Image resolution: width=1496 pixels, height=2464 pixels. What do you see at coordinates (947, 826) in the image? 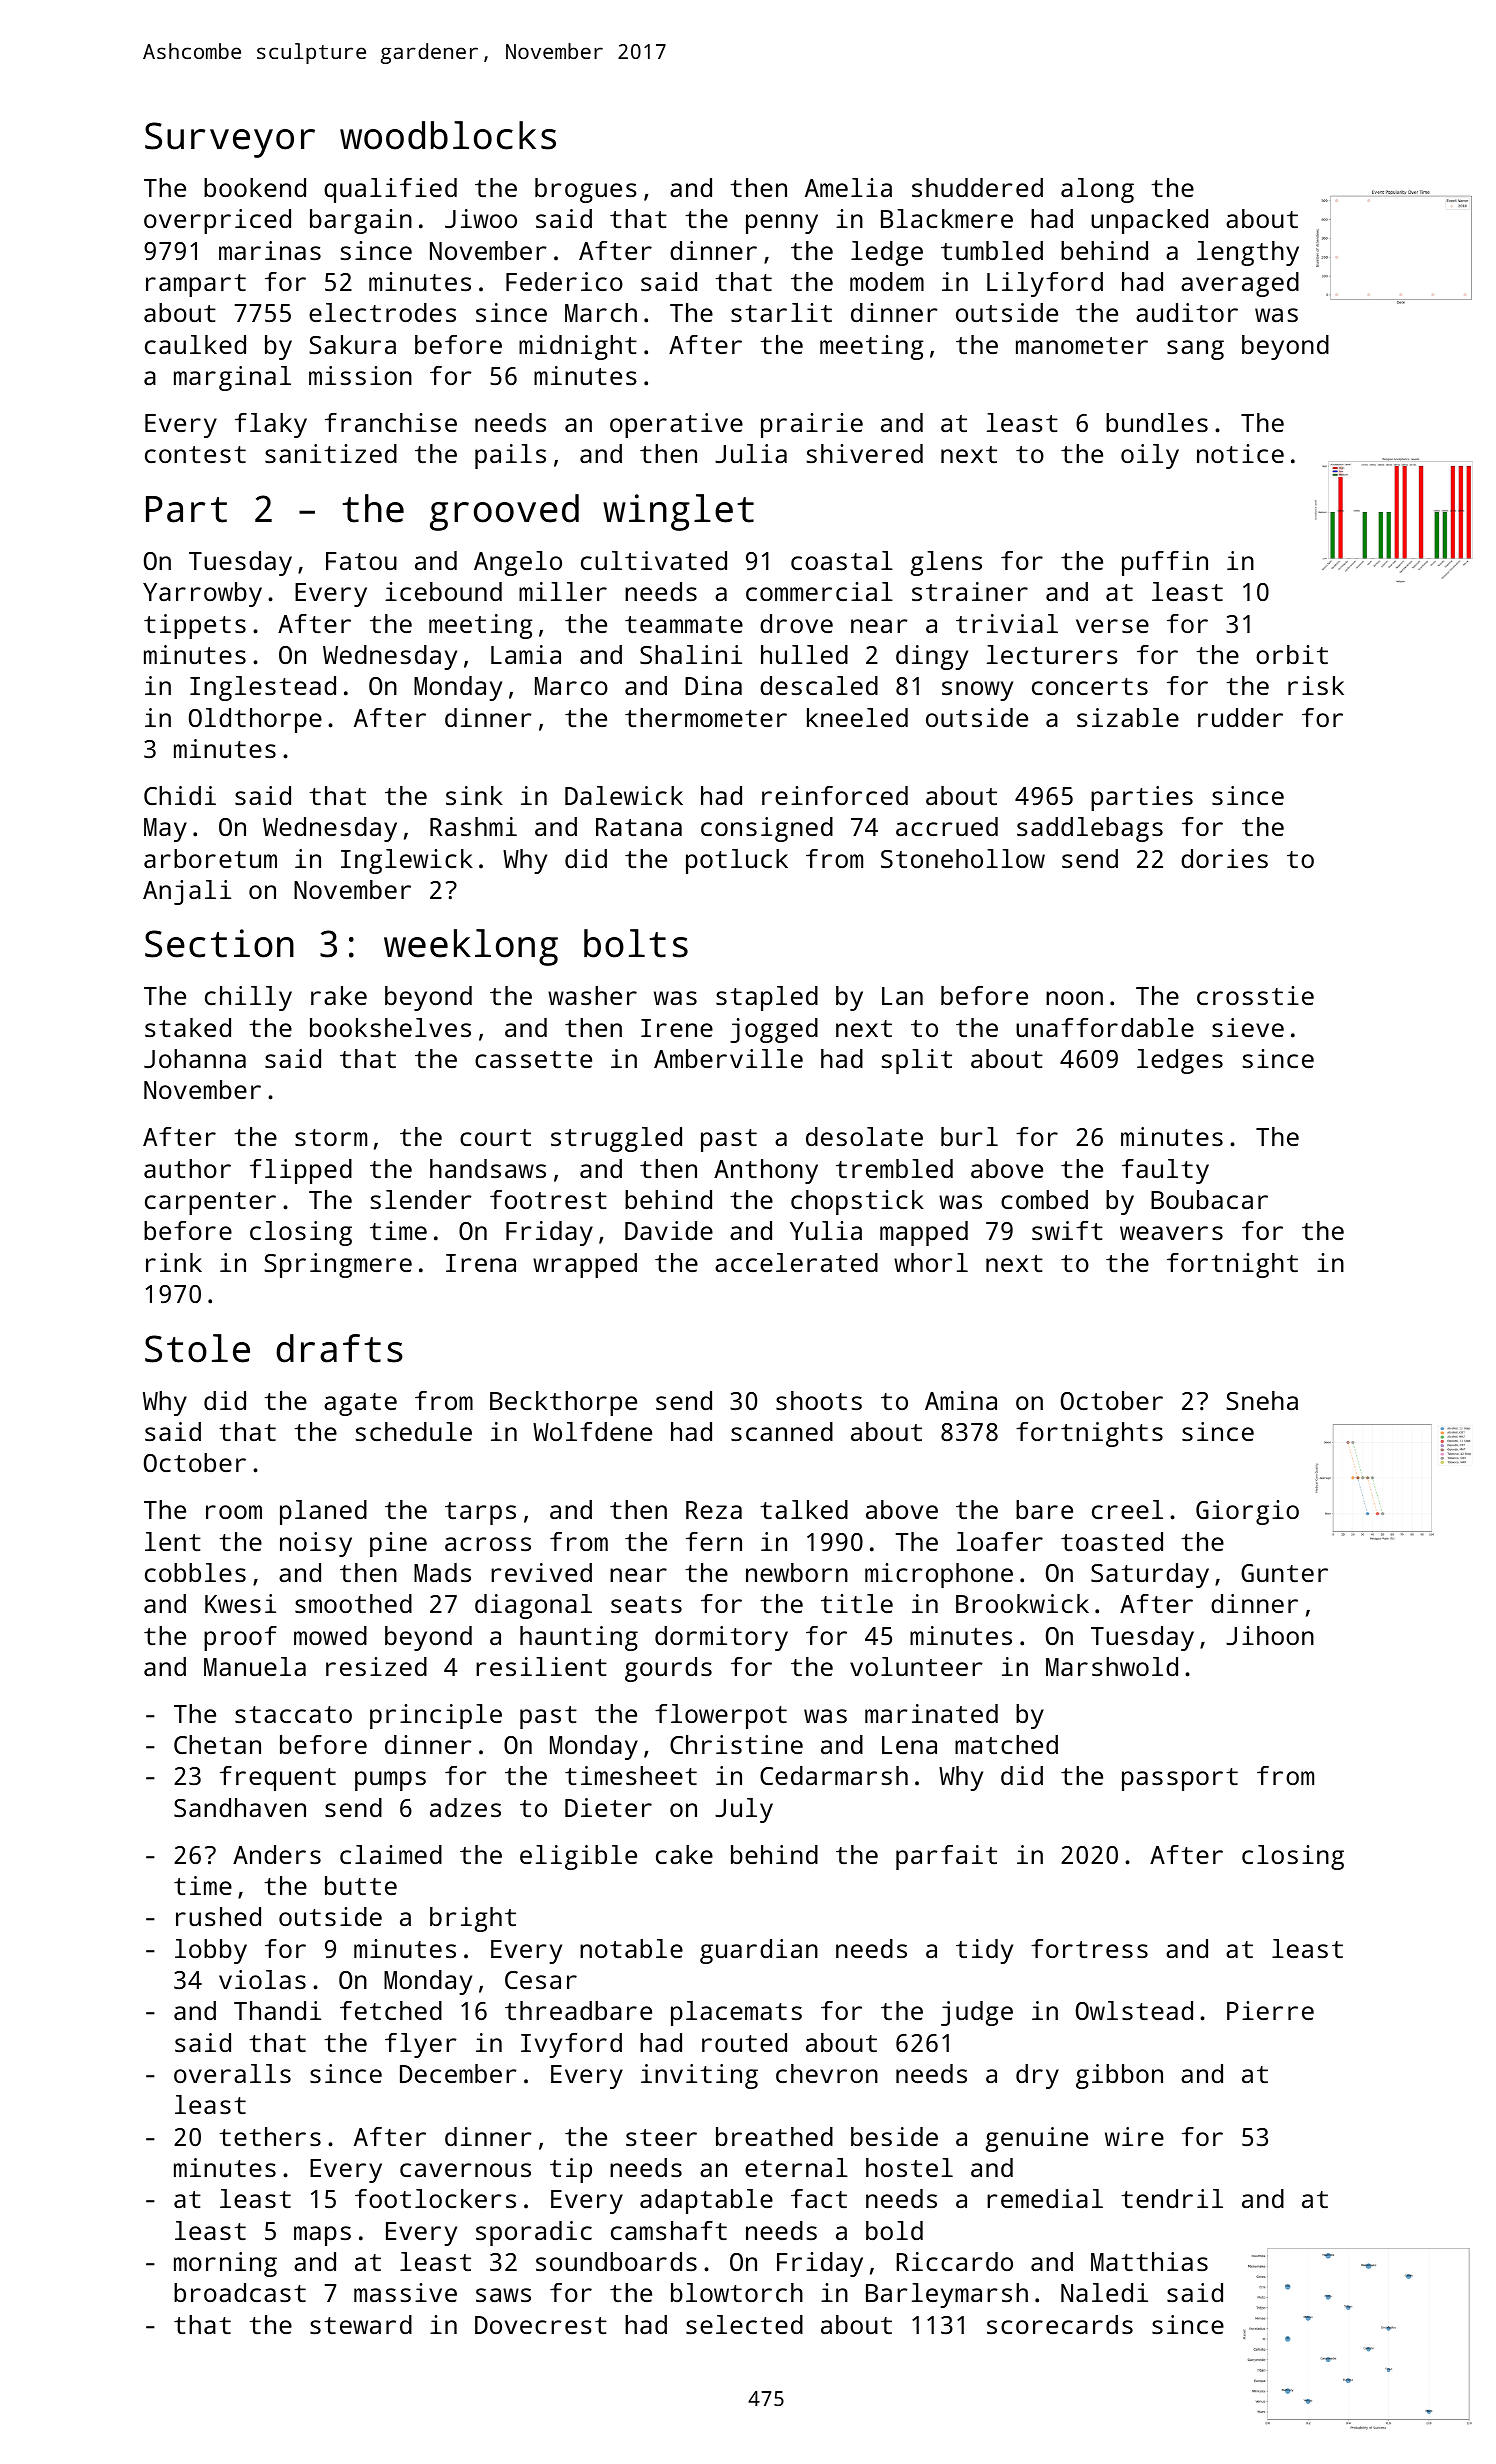
I see `accrued` at bounding box center [947, 826].
